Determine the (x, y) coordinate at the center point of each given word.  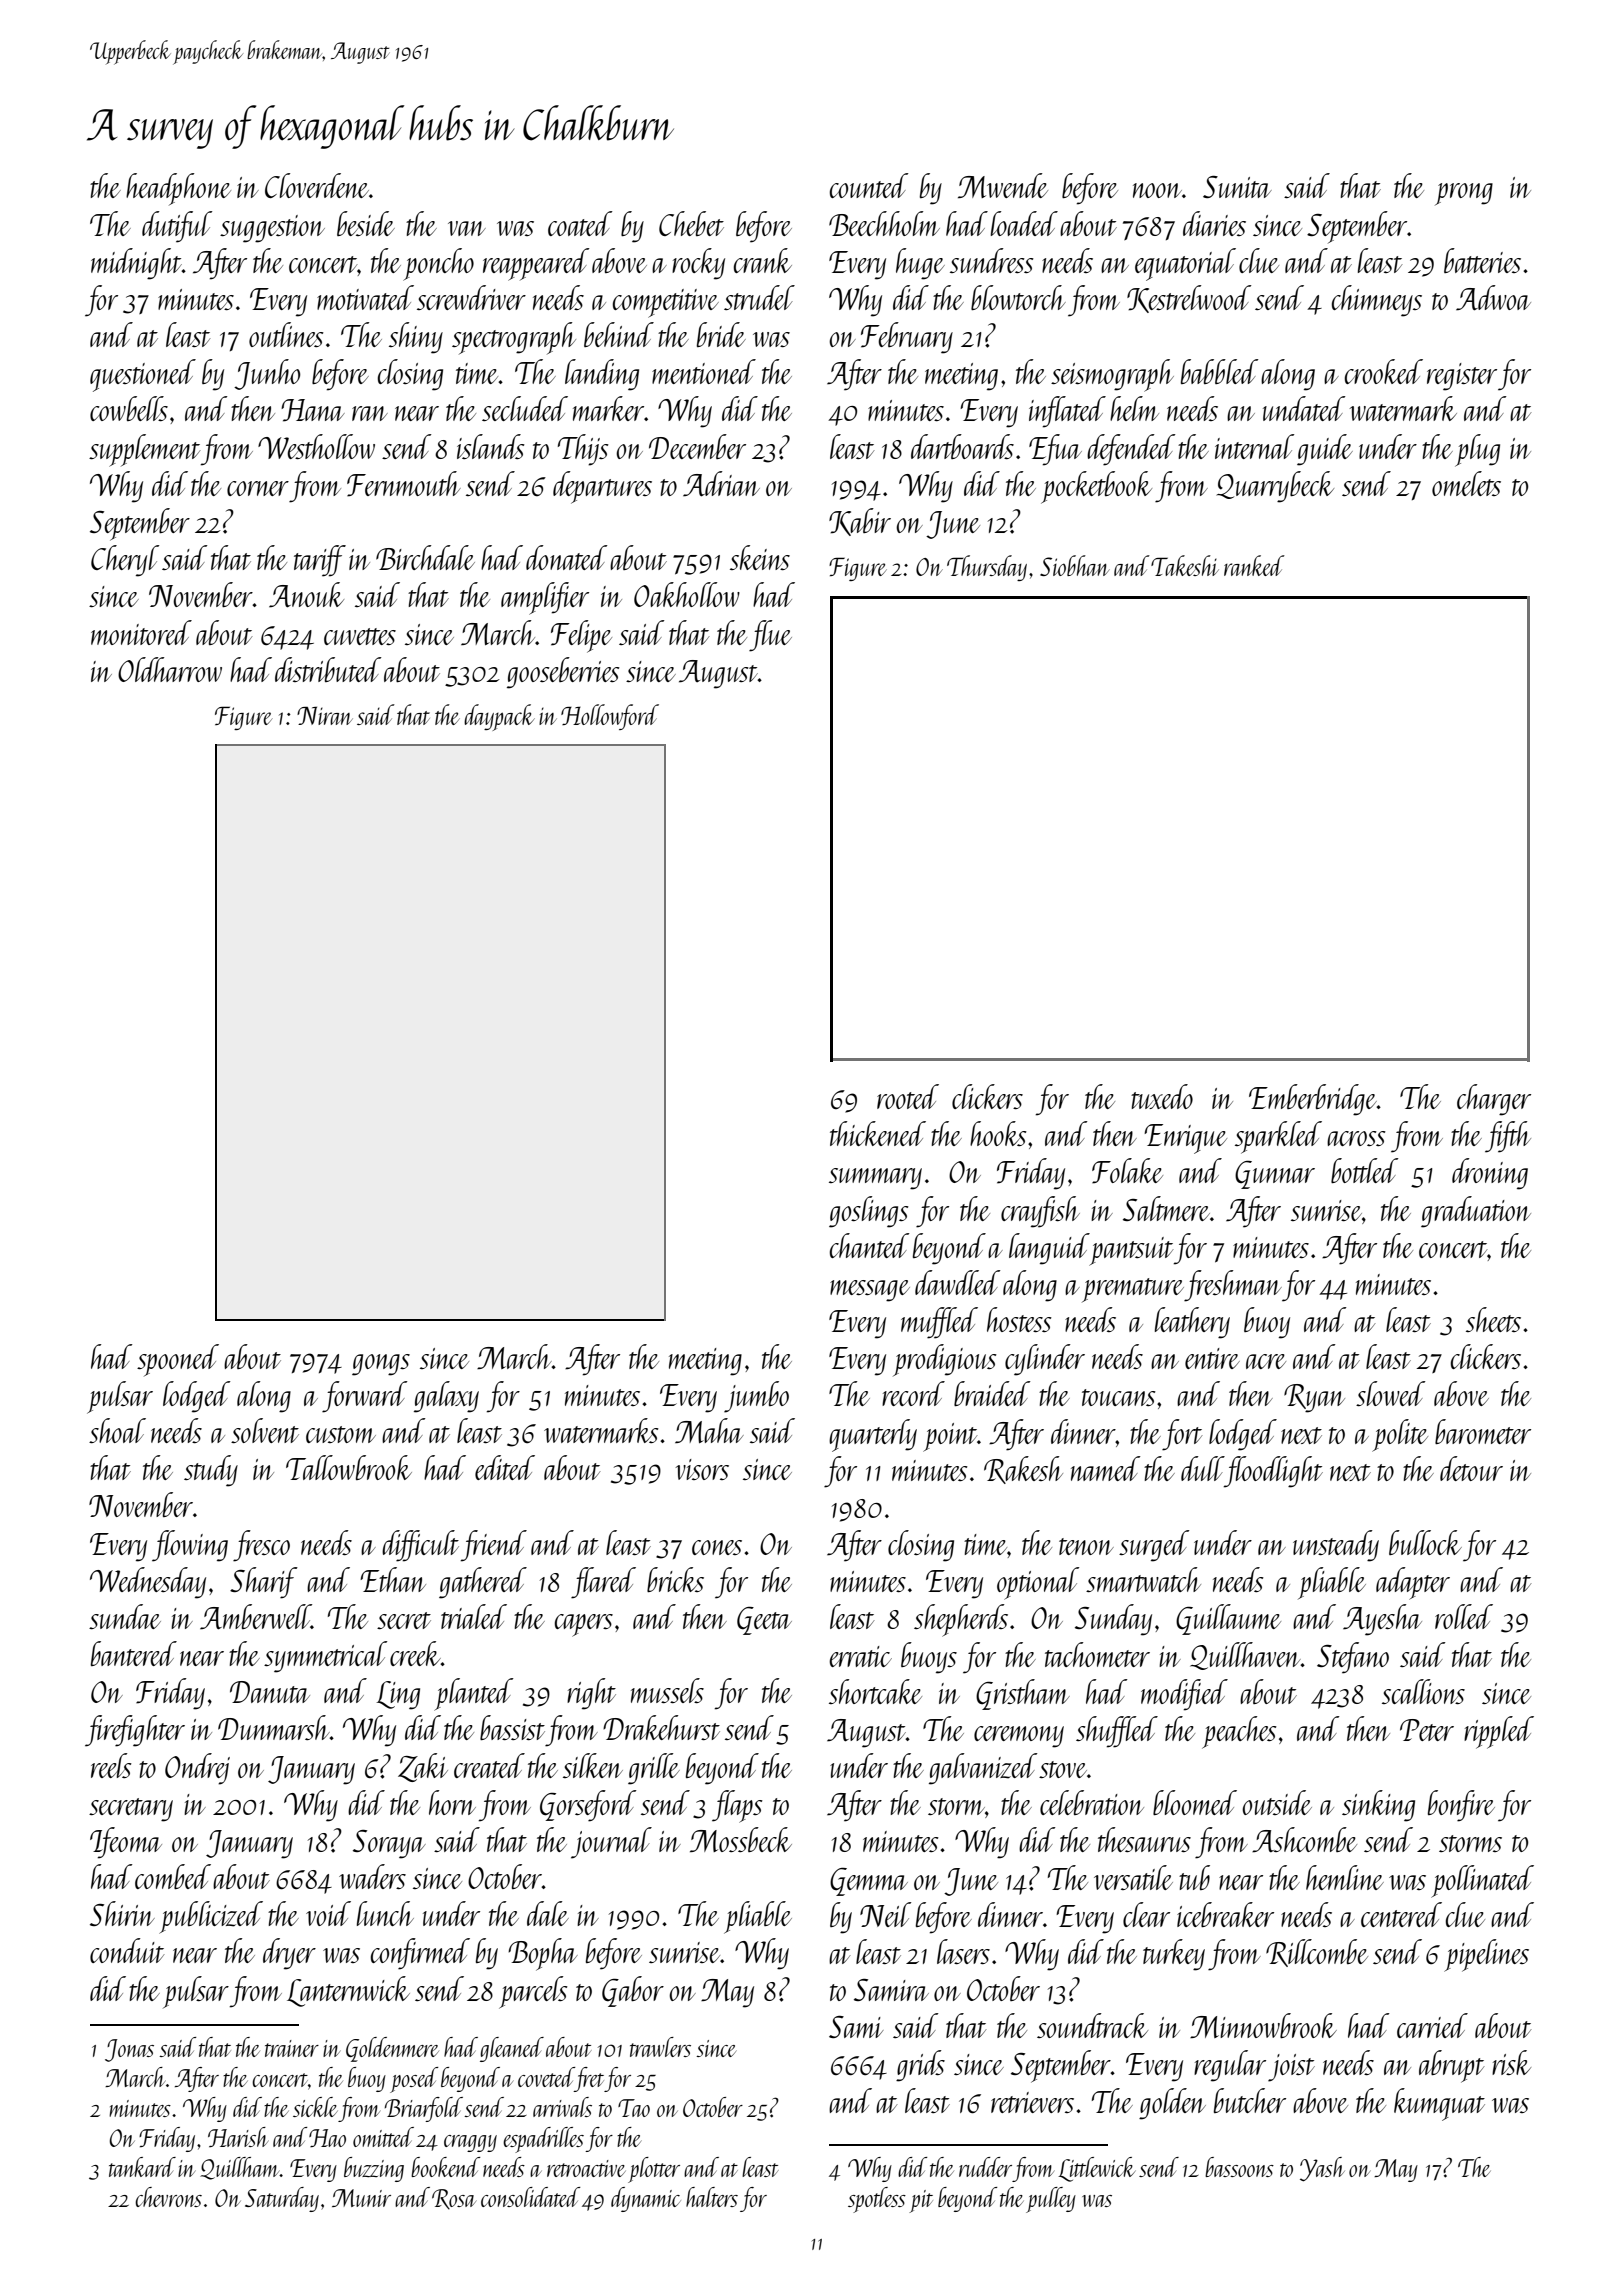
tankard (142, 2167)
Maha (709, 1430)
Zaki (423, 1767)
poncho (438, 264)
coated (580, 223)
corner (258, 488)
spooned (178, 1360)
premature (1133, 1290)
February (907, 338)
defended (1131, 450)
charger (1494, 1100)
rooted (908, 1096)
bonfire (1461, 1806)
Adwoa (1493, 298)
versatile (1133, 1877)
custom (341, 1434)
